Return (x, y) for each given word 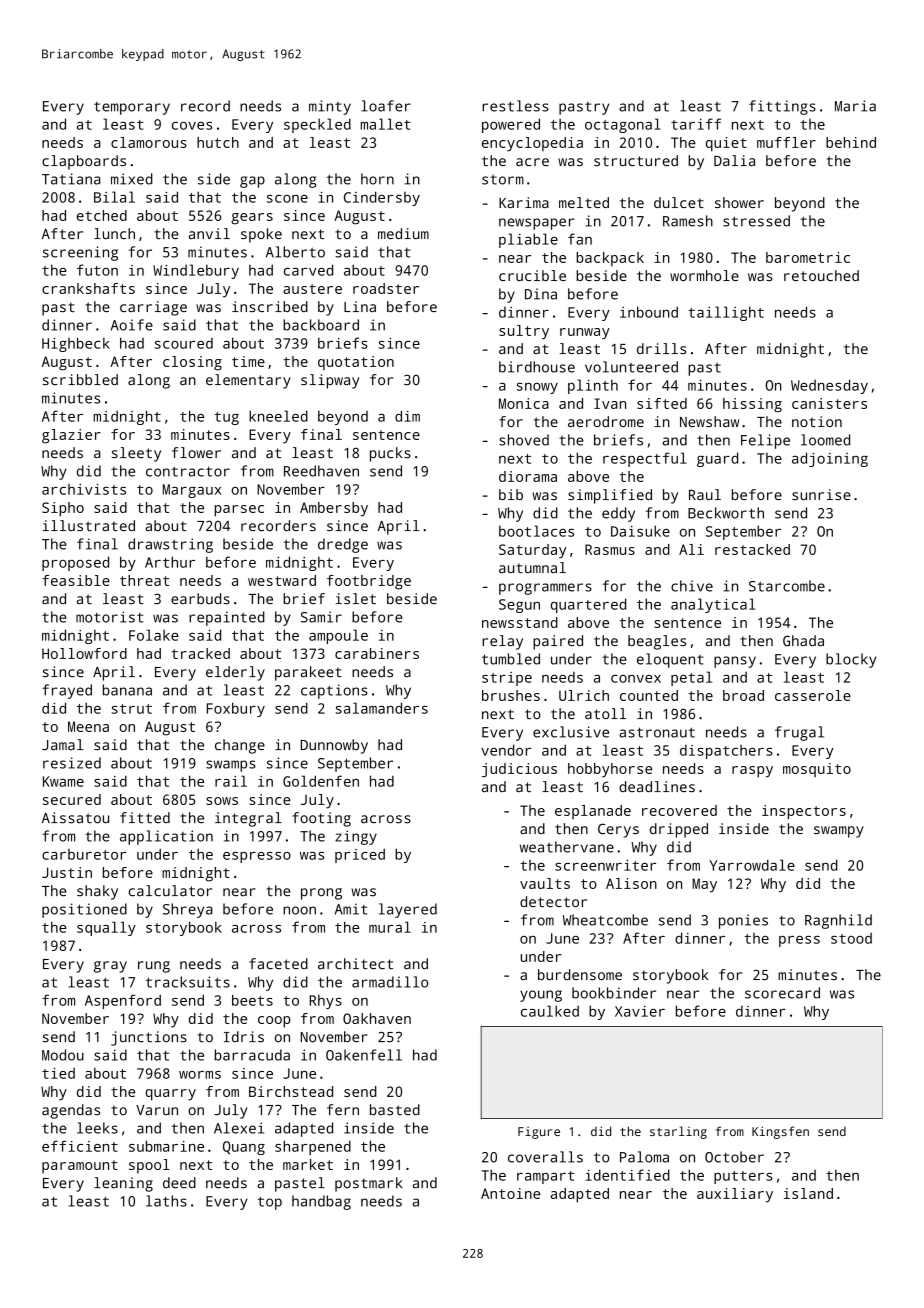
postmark (368, 1184)
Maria (855, 106)
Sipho (63, 509)
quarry (170, 1095)
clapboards (84, 162)
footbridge (369, 582)
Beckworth (726, 513)
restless (515, 106)
